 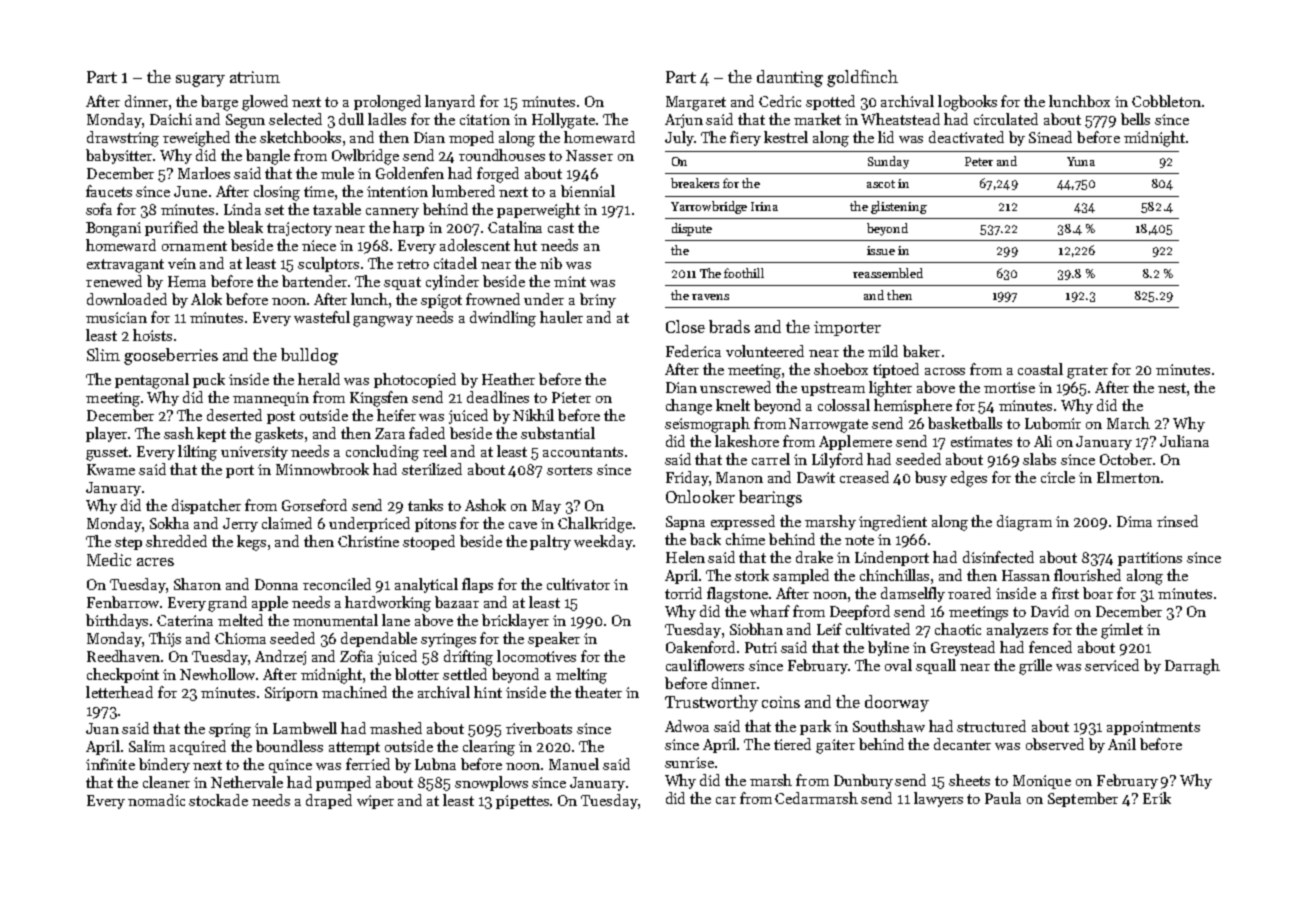 I want to click on Cobbleton, so click(x=1166, y=101).
